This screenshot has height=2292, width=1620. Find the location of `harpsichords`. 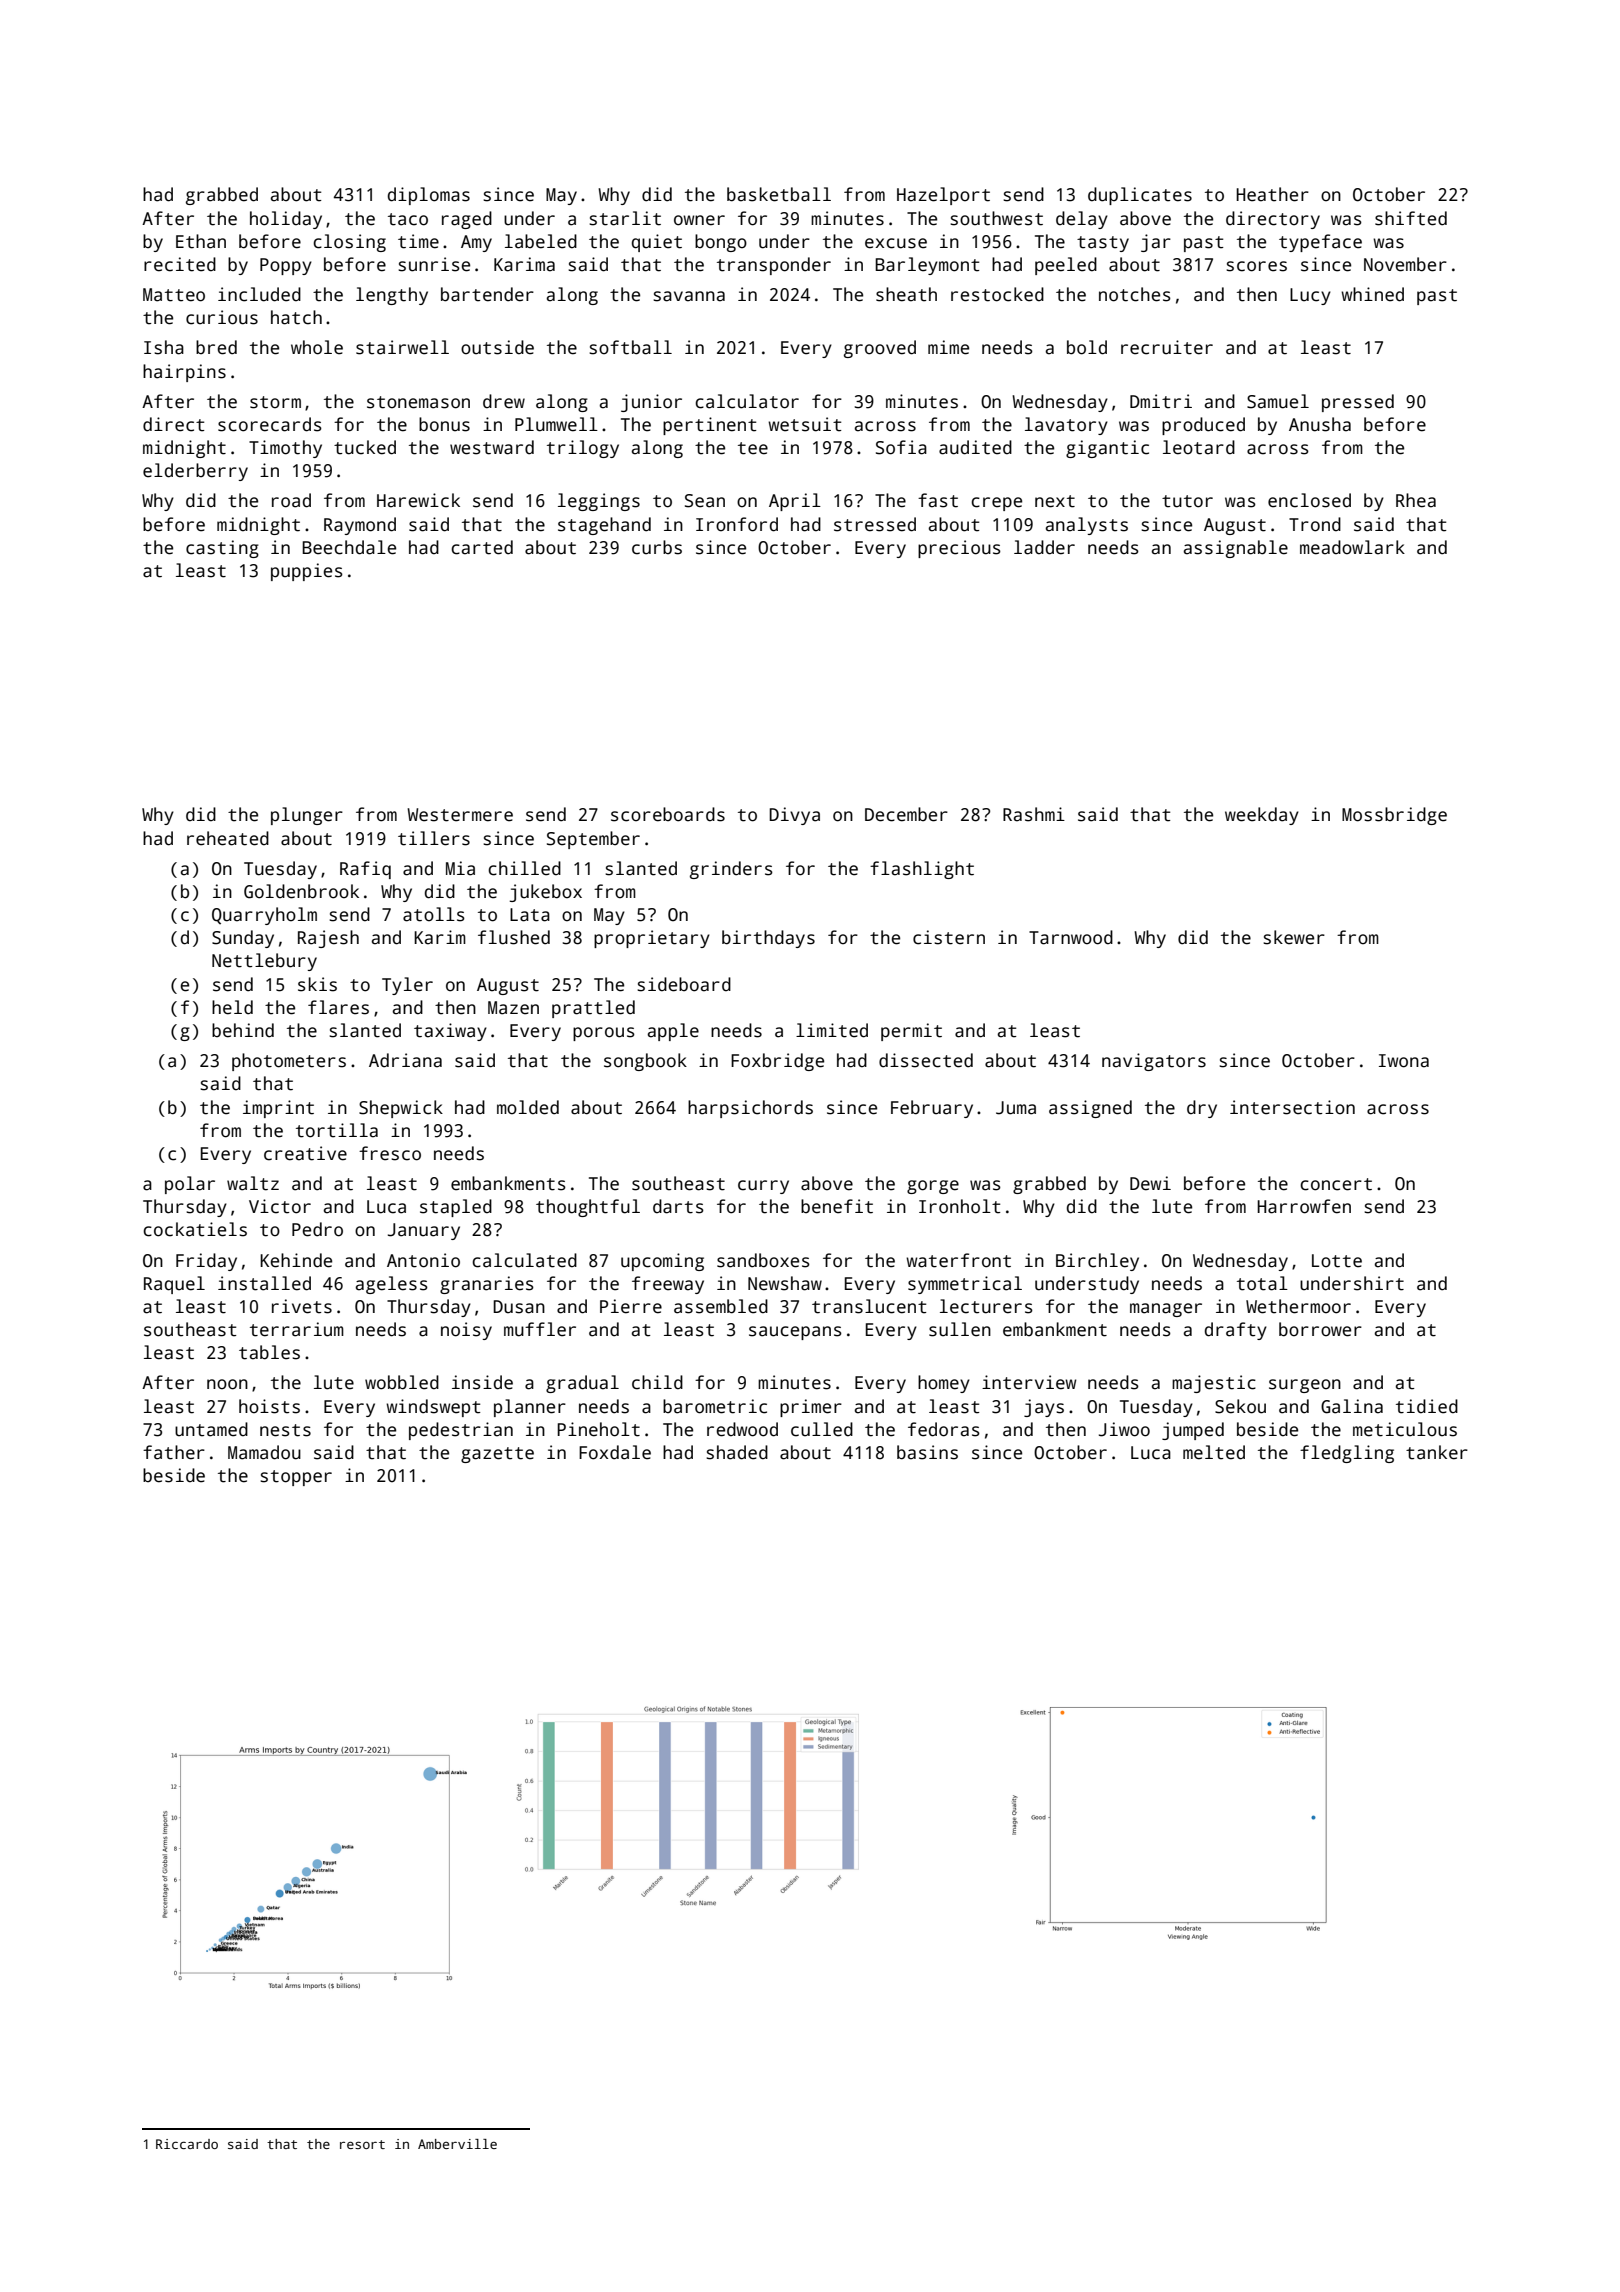

harpsichords is located at coordinates (750, 1109).
